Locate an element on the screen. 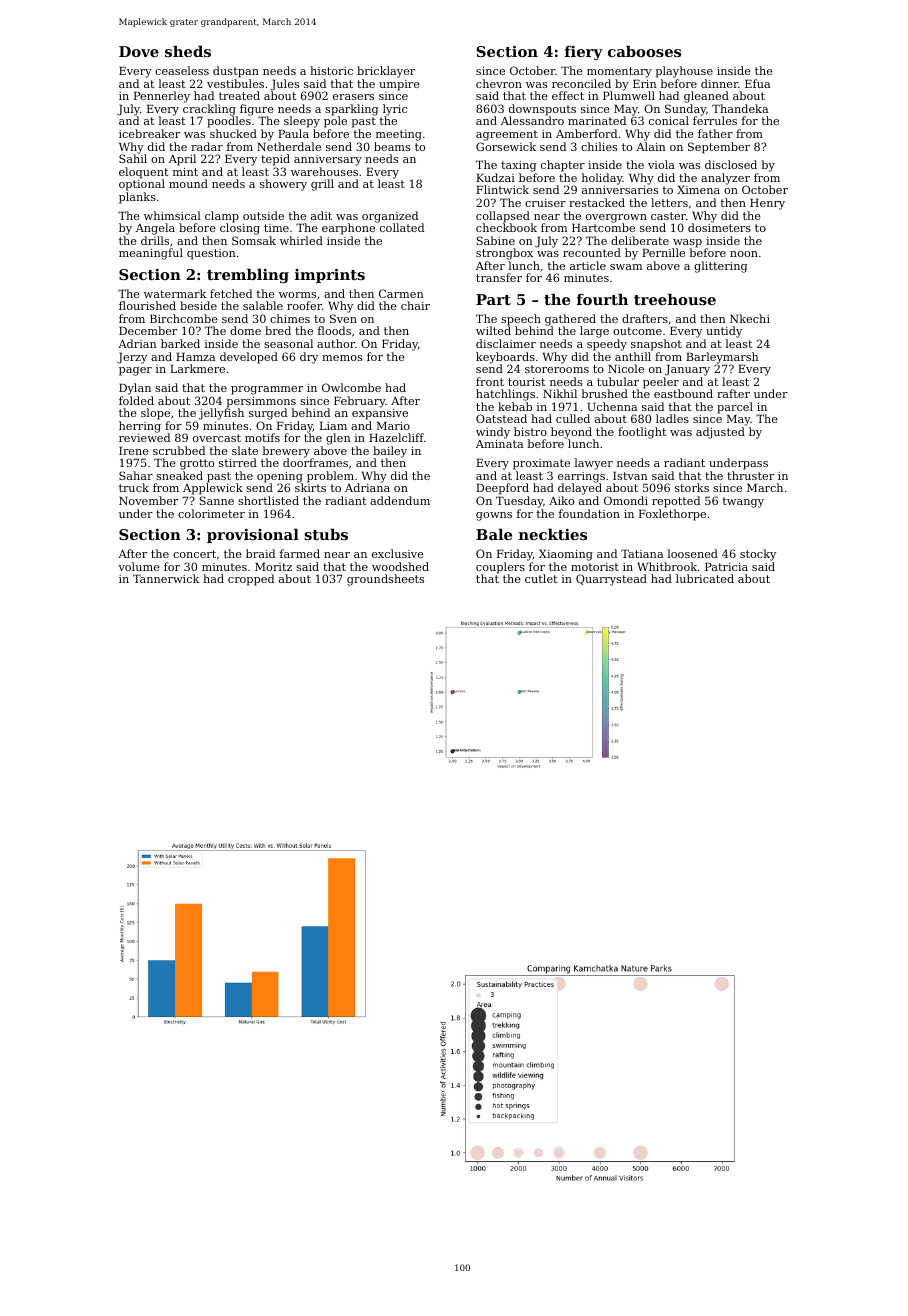  checkbook is located at coordinates (506, 227).
